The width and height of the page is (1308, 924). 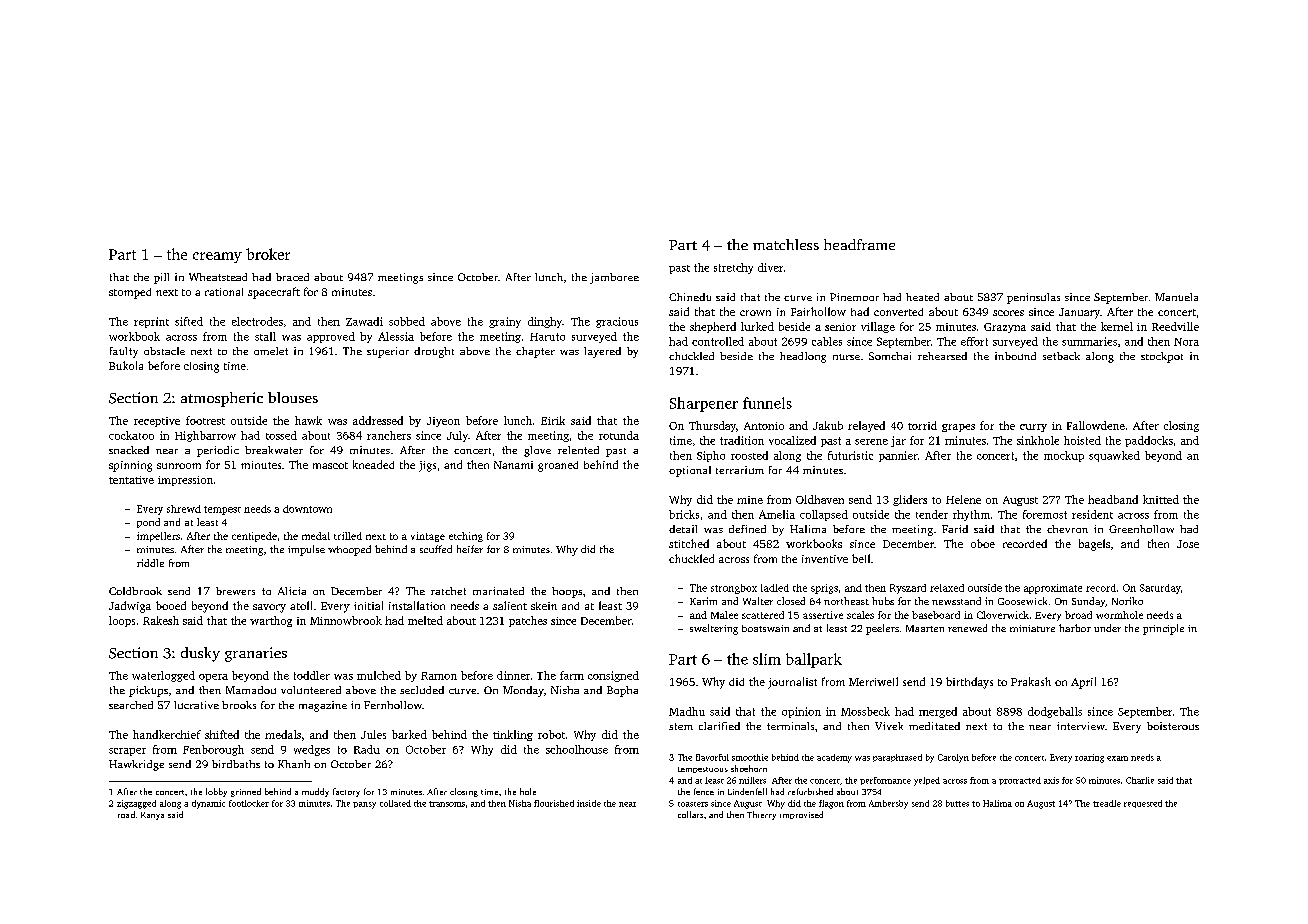 What do you see at coordinates (122, 621) in the page?
I see `loops` at bounding box center [122, 621].
